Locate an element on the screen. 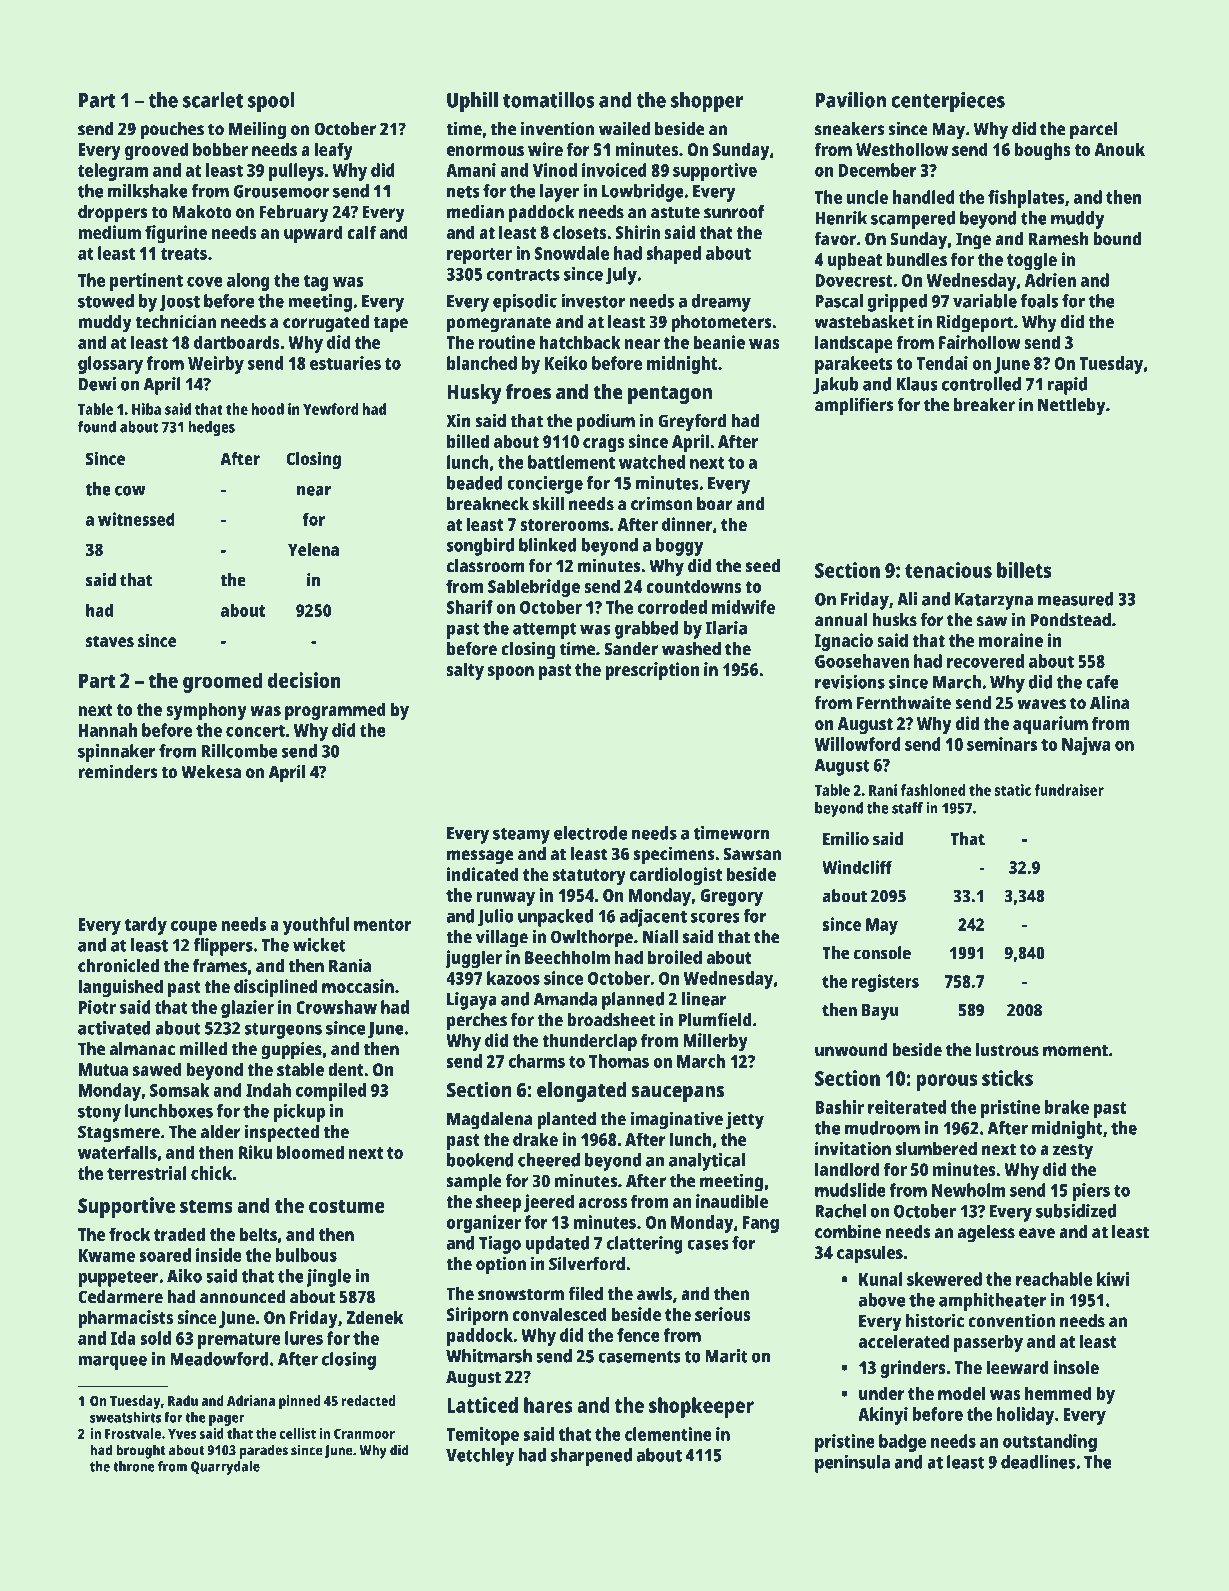 The width and height of the screenshot is (1229, 1591). Adrien is located at coordinates (1050, 280).
